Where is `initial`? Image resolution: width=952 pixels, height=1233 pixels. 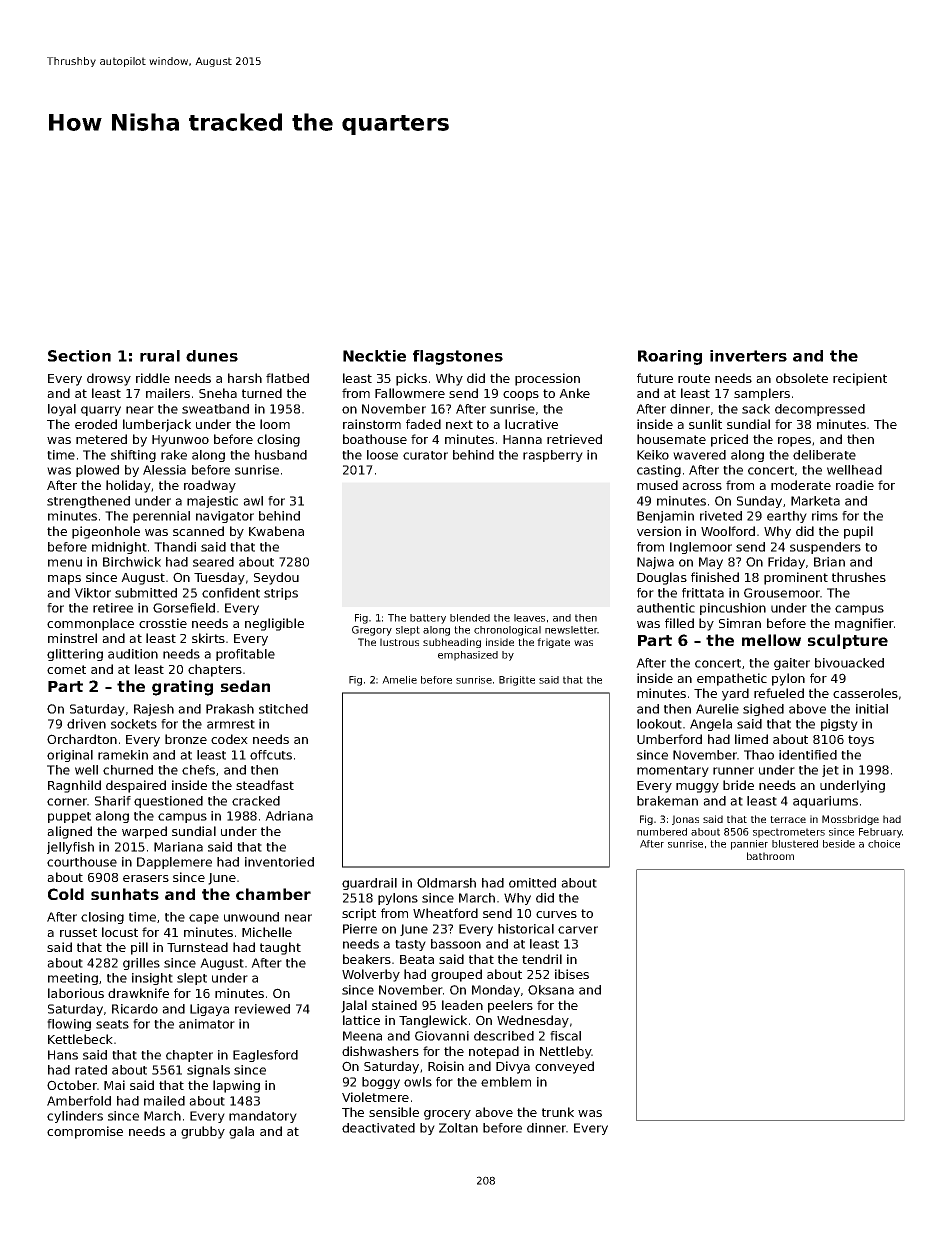 initial is located at coordinates (872, 709).
